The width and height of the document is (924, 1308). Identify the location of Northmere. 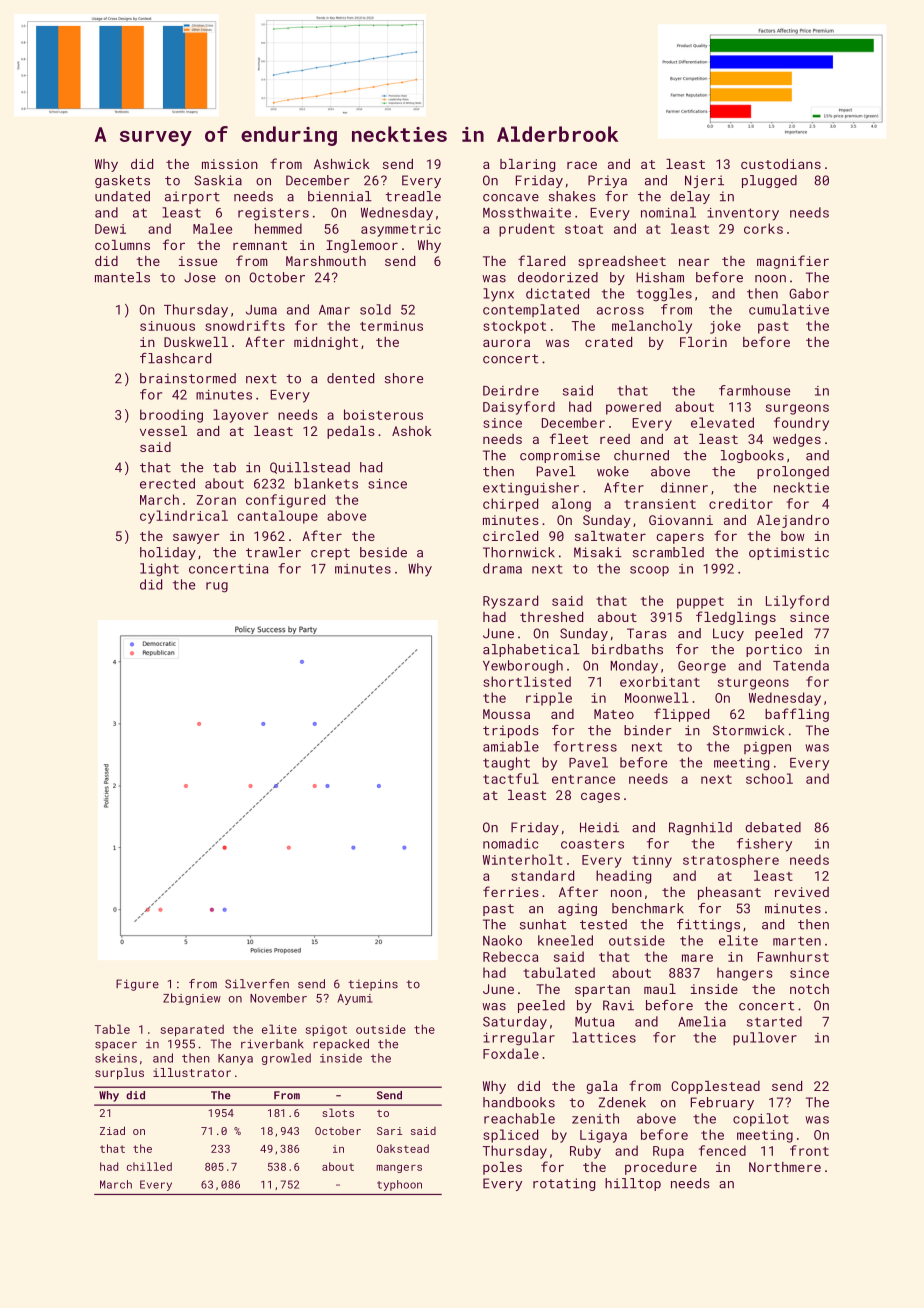
(785, 1167).
